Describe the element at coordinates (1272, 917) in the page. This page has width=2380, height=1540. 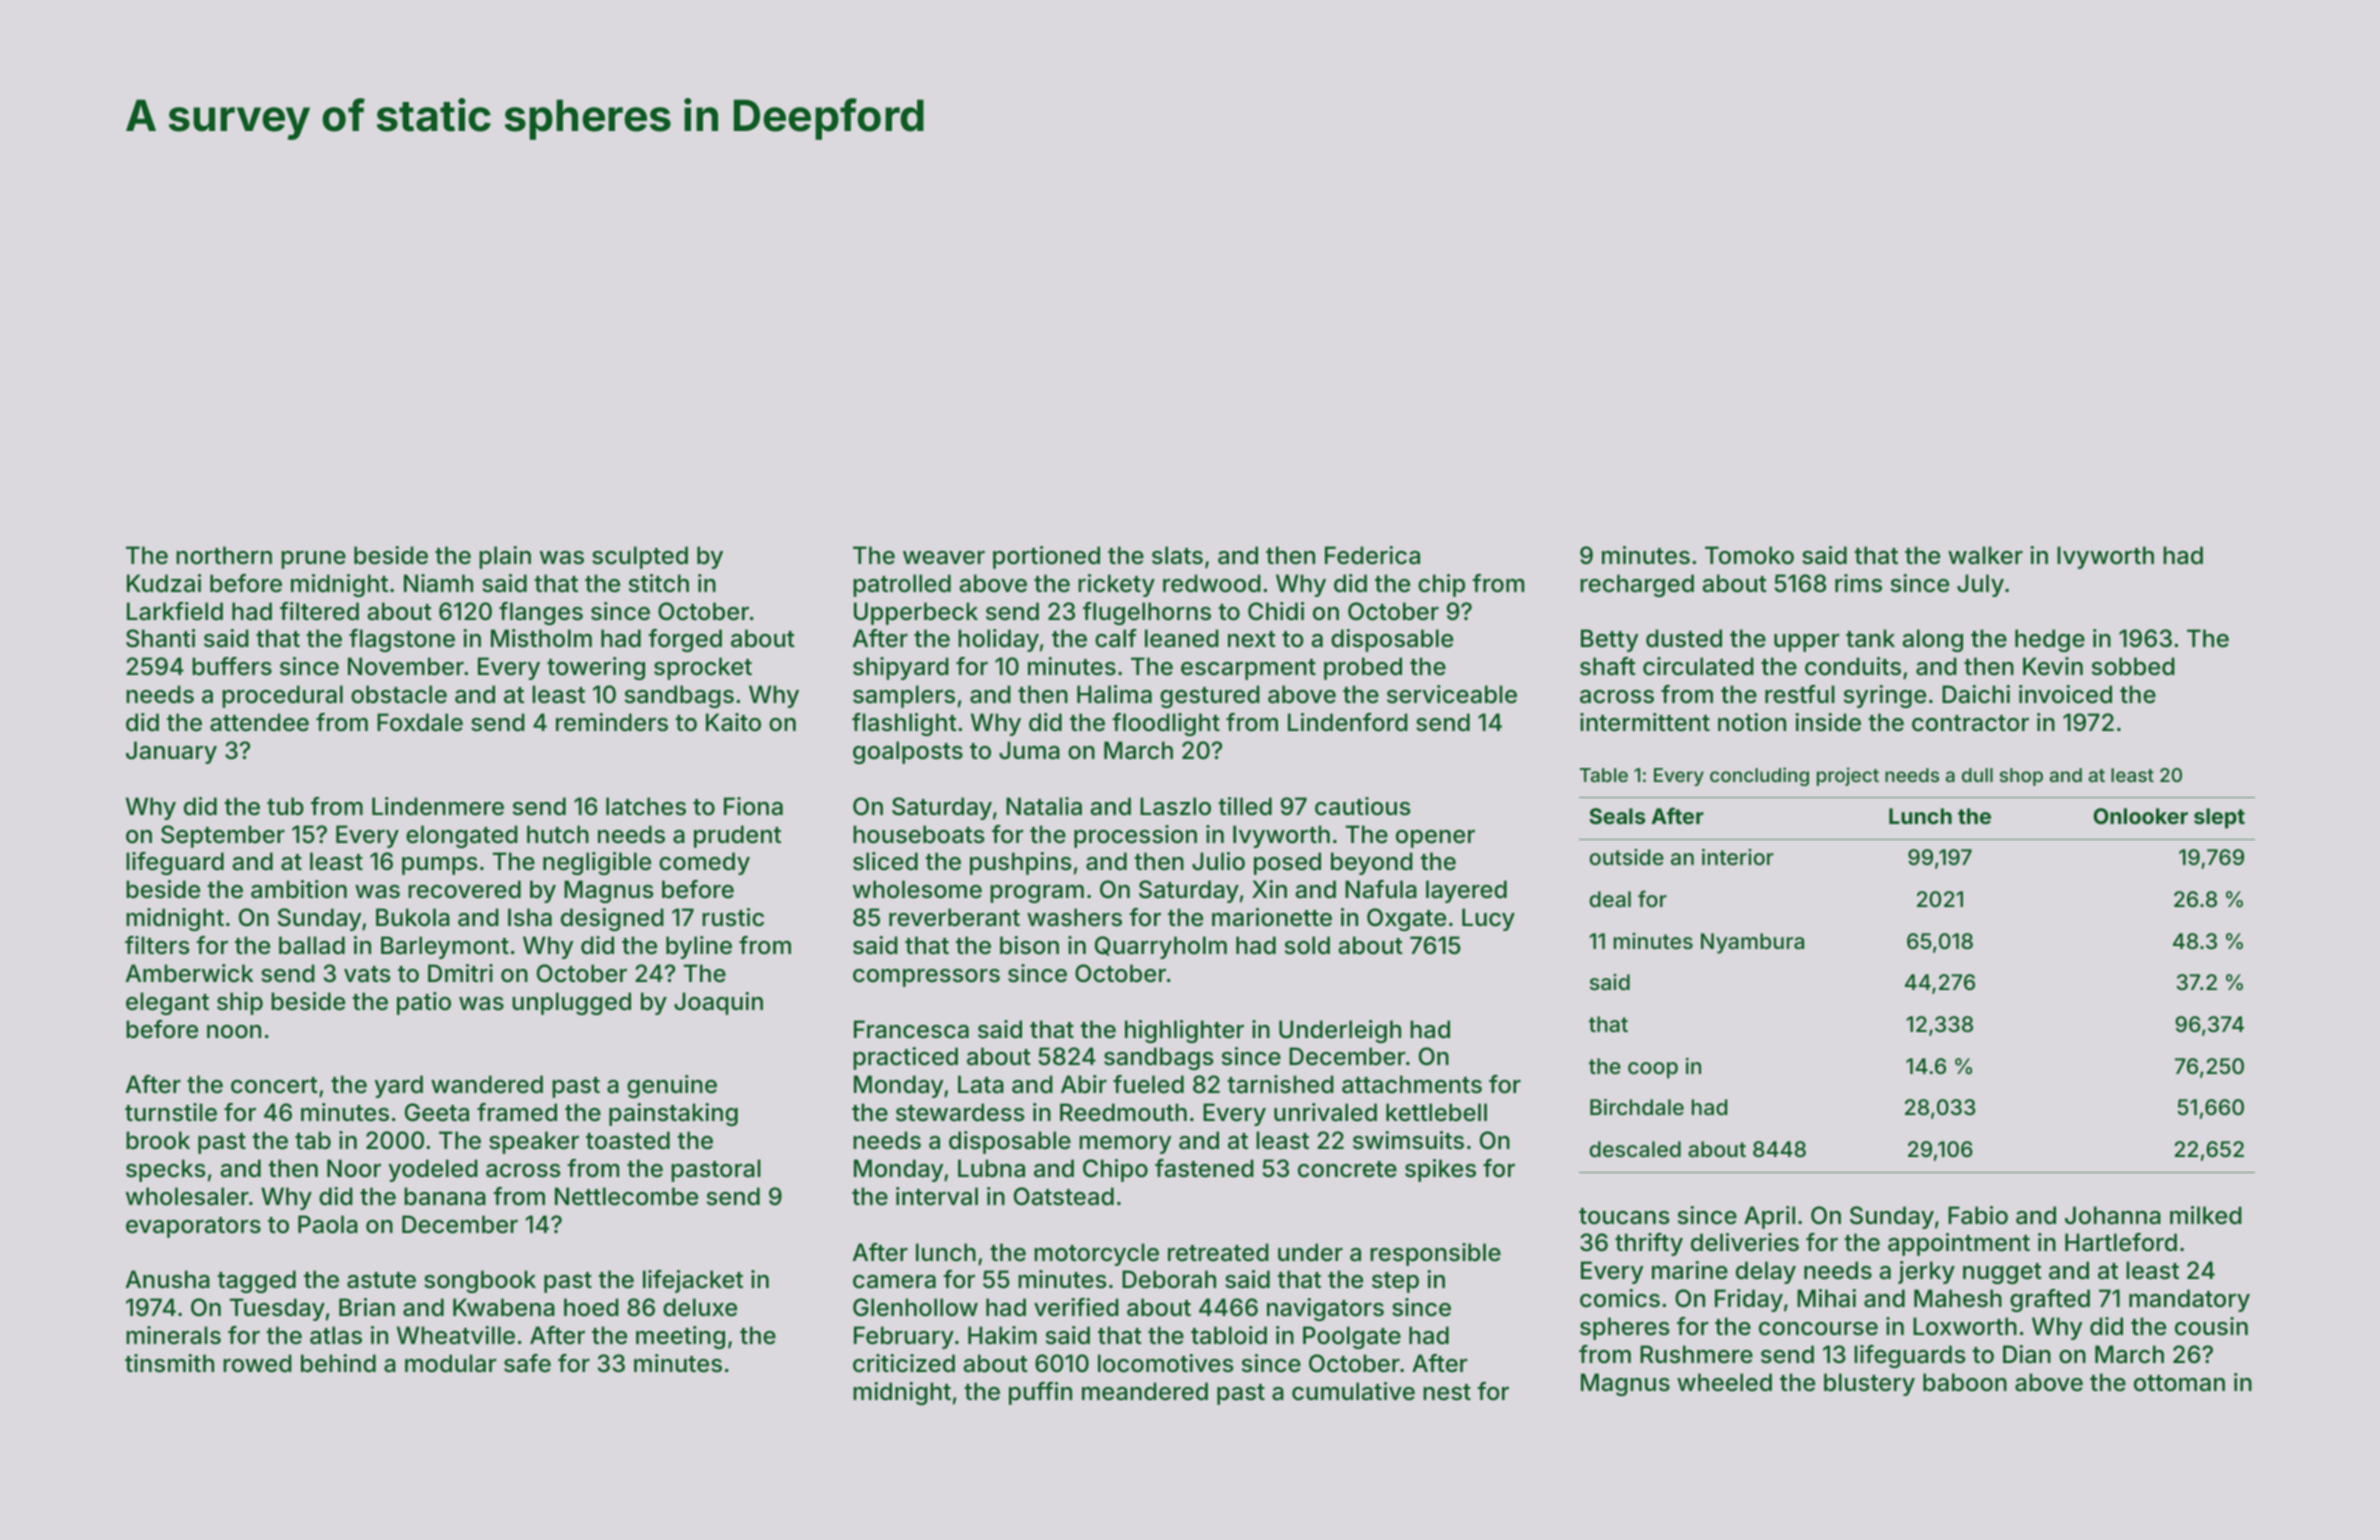
I see `marionette` at that location.
